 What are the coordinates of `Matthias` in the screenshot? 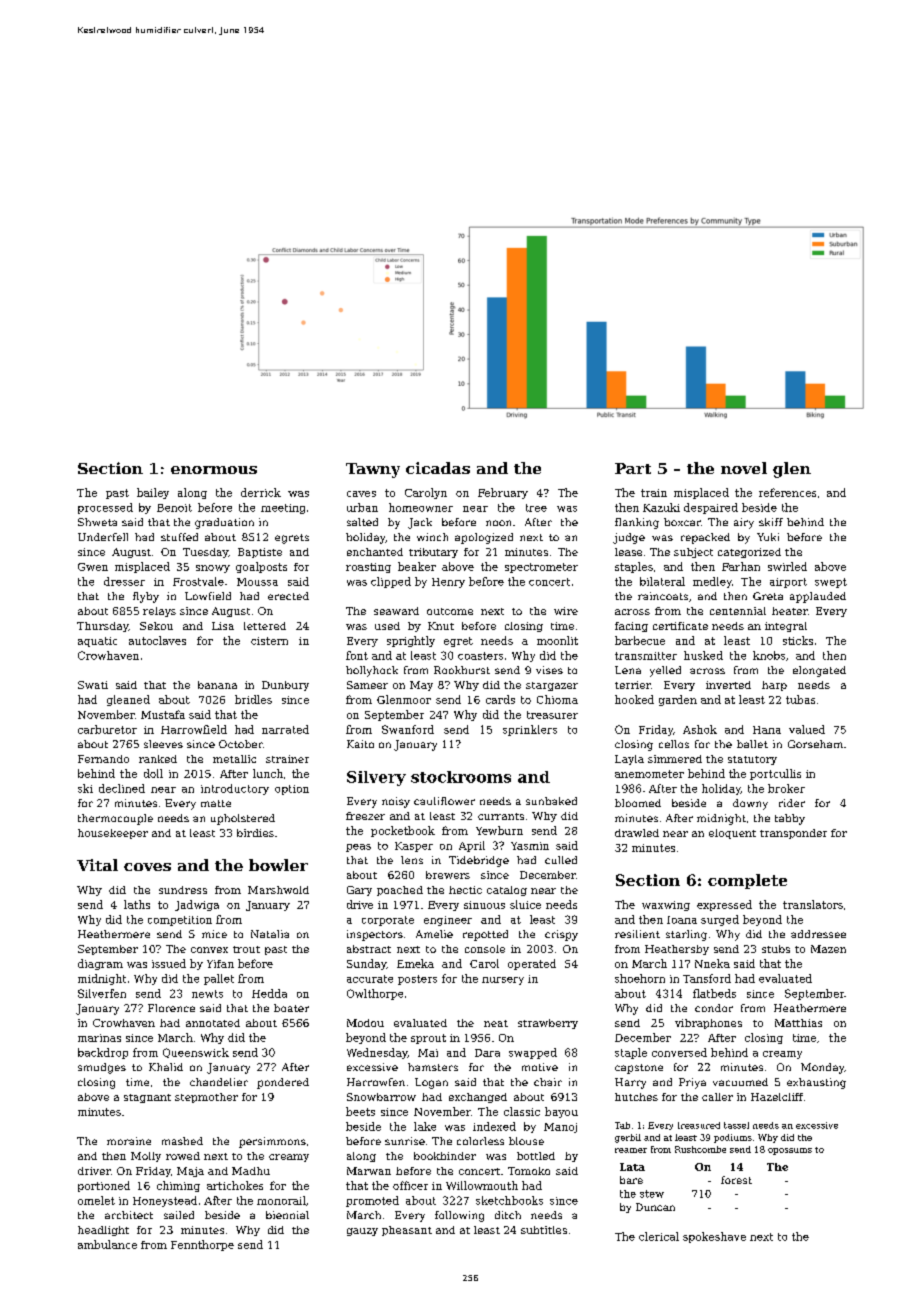 It's located at (798, 1023).
